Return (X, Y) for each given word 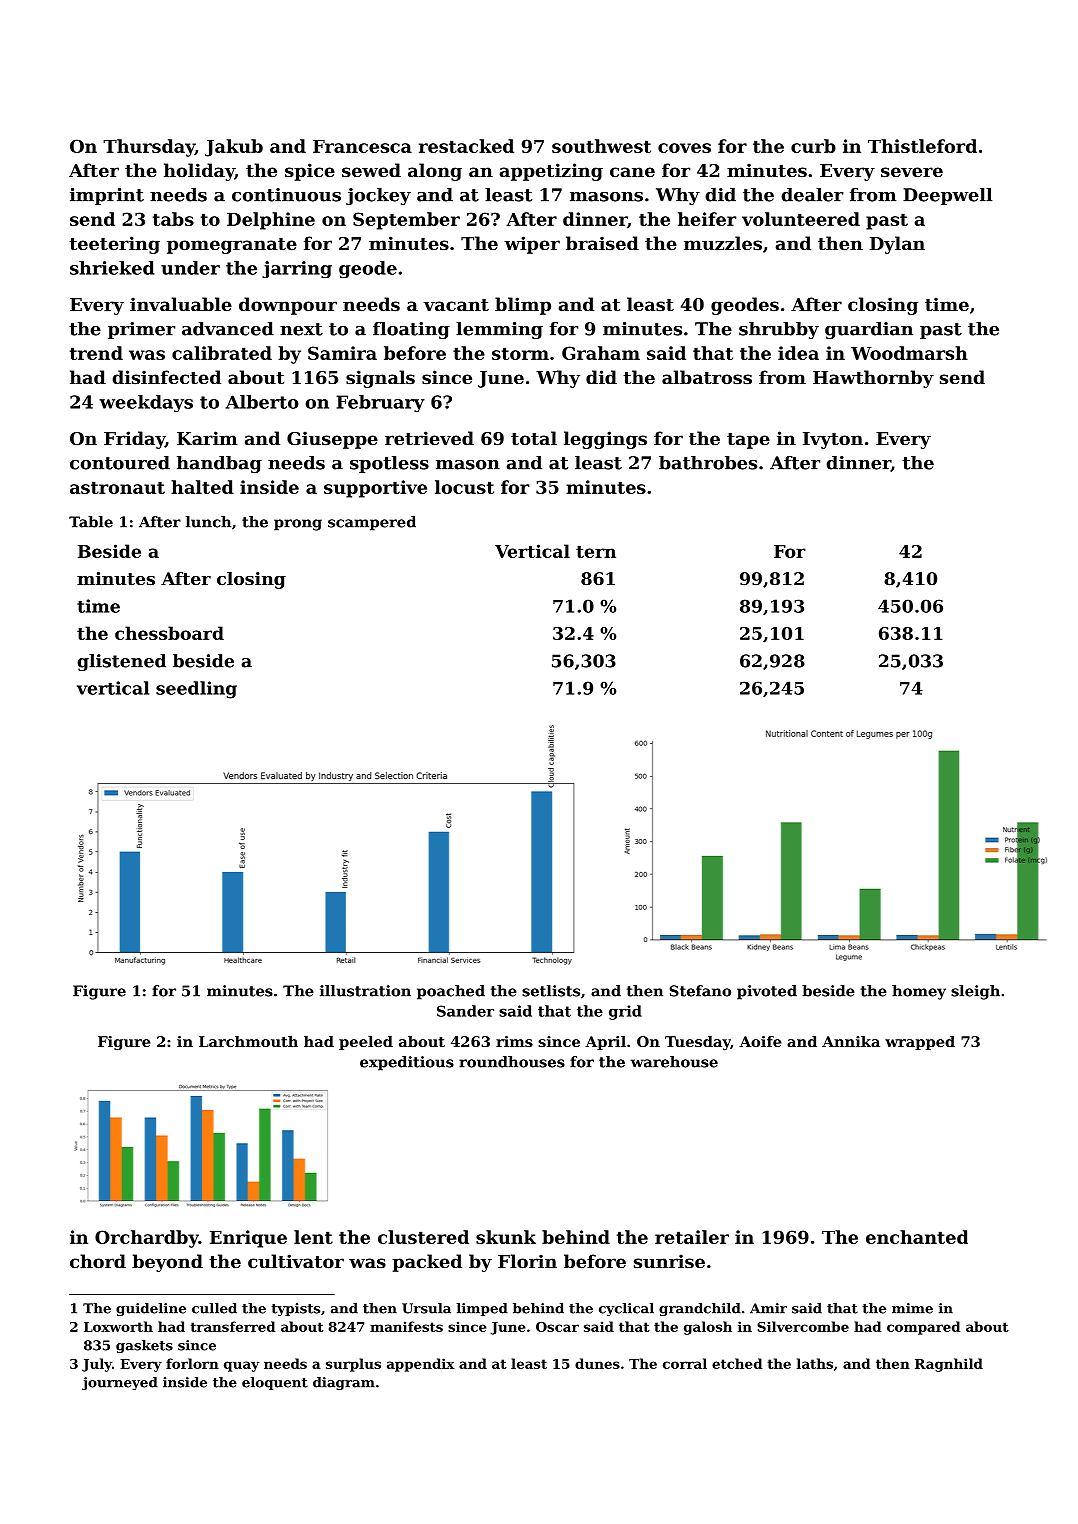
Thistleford (922, 146)
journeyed (120, 1383)
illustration (365, 991)
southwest (601, 146)
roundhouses (512, 1062)
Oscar (557, 1327)
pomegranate (232, 246)
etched (737, 1363)
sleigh (975, 992)
